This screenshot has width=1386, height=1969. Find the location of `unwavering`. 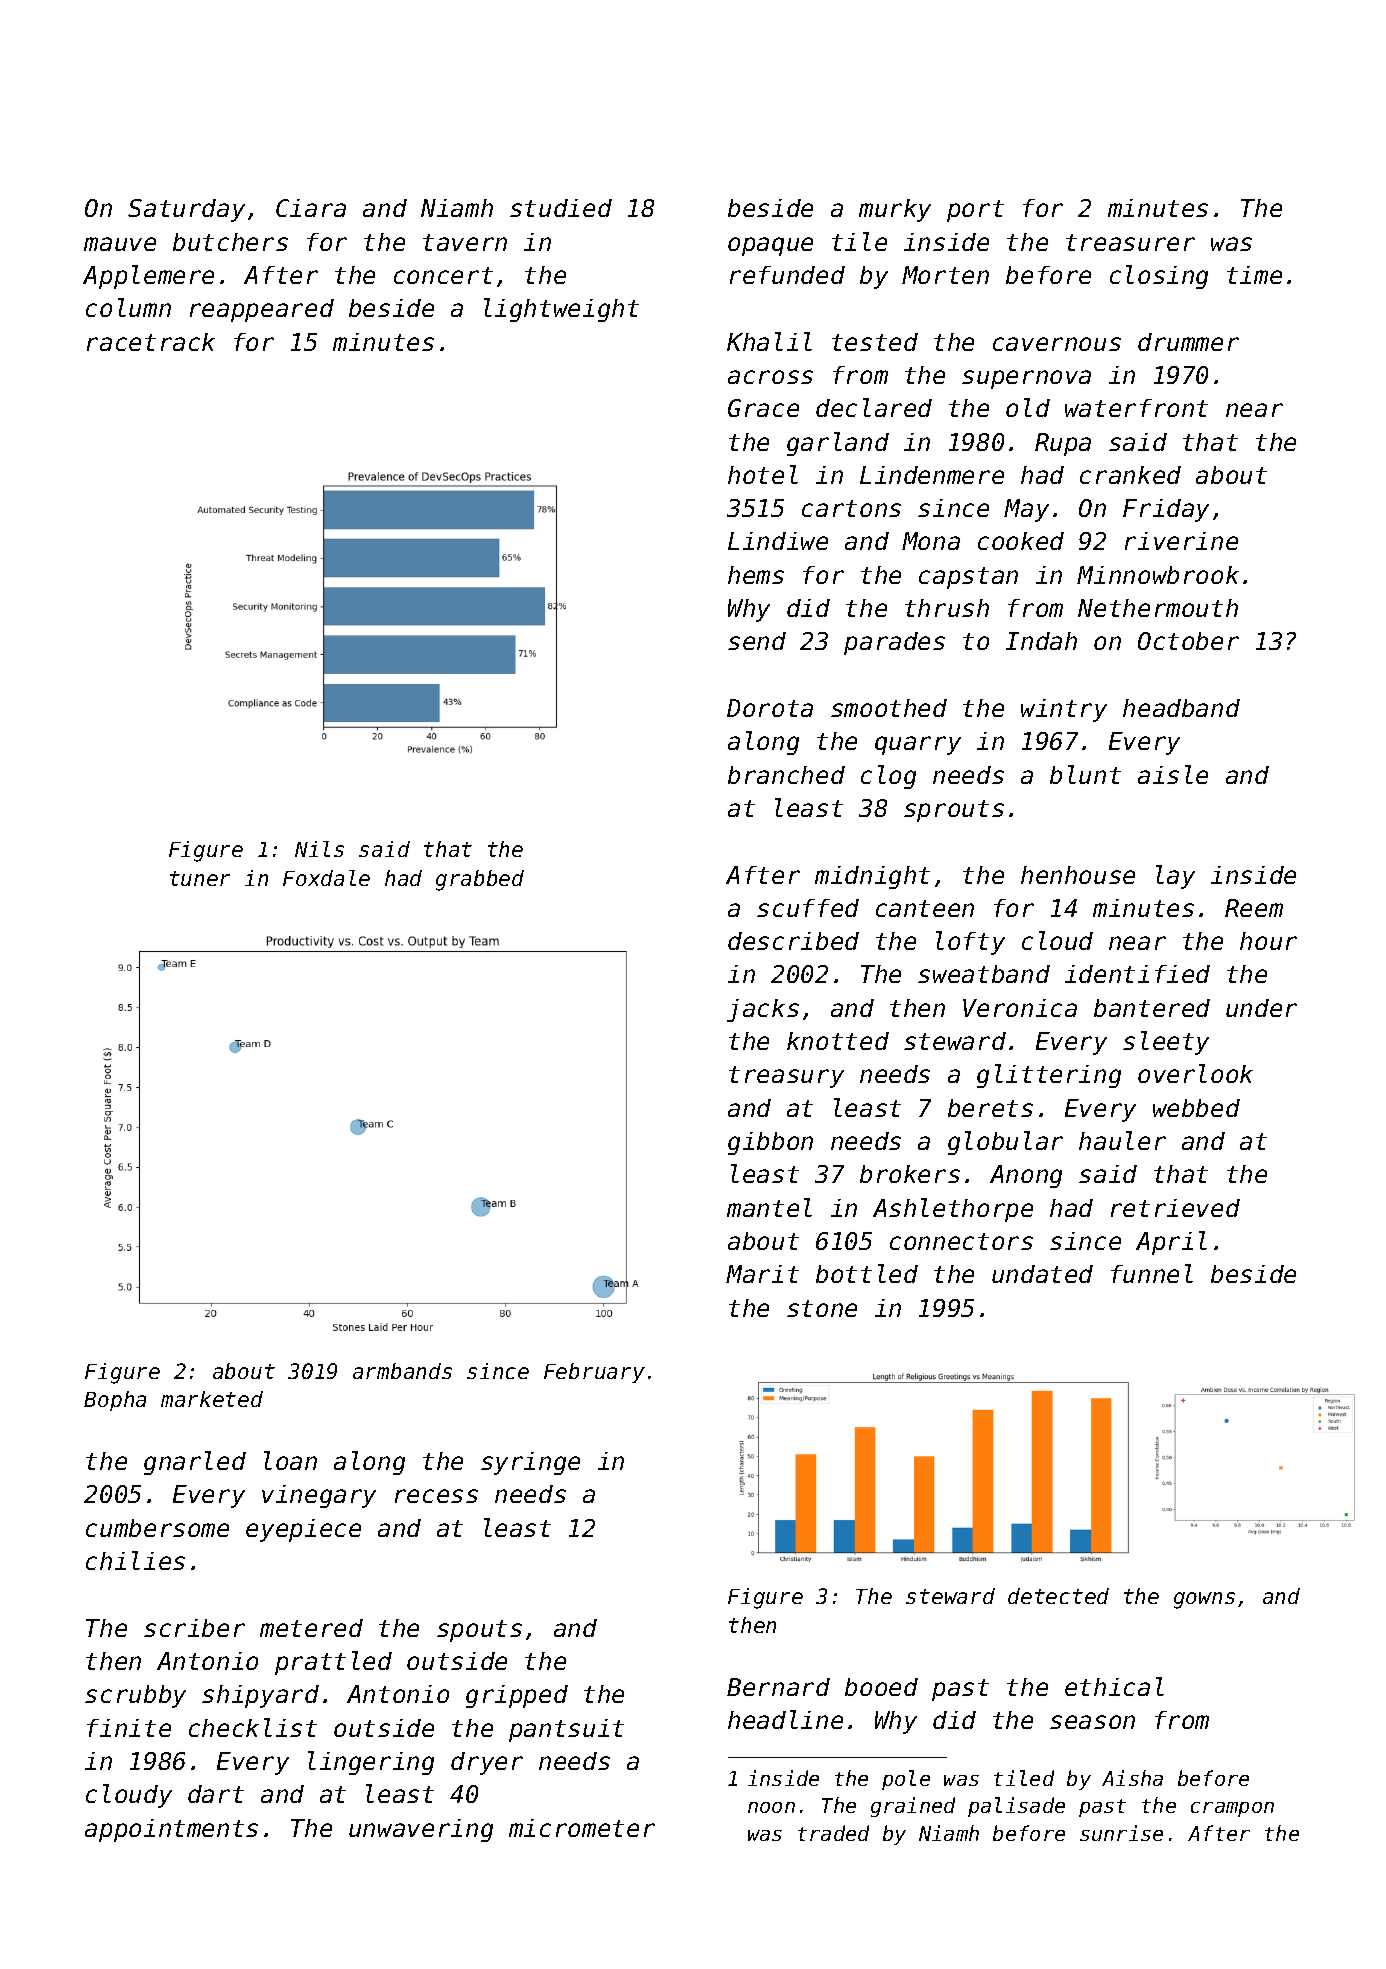

unwavering is located at coordinates (421, 1830).
